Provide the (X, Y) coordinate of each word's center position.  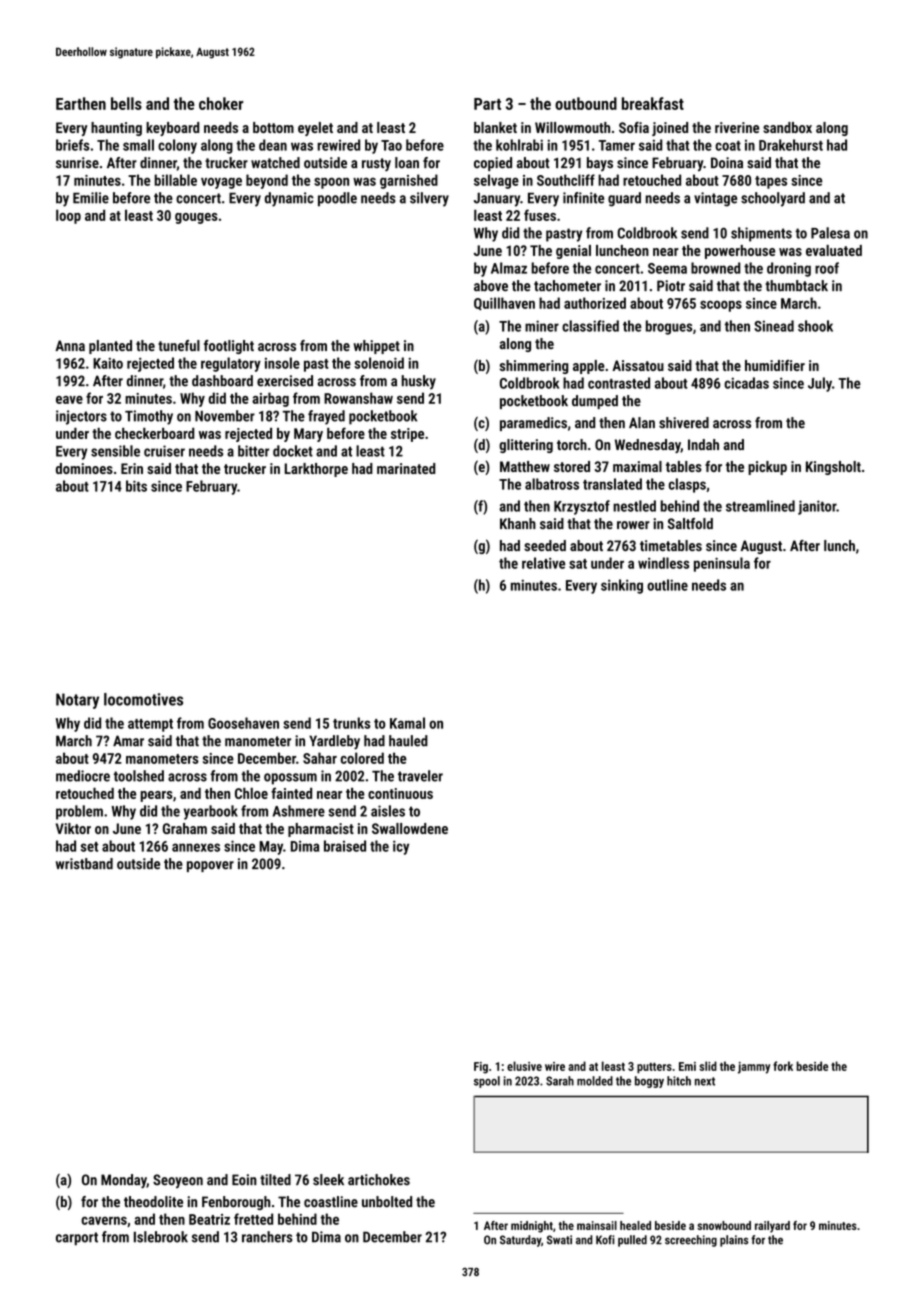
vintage (715, 199)
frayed (326, 417)
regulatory (231, 364)
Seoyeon (178, 1181)
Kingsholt (833, 468)
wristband (84, 864)
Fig (481, 1068)
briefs (73, 145)
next (705, 1081)
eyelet (315, 129)
